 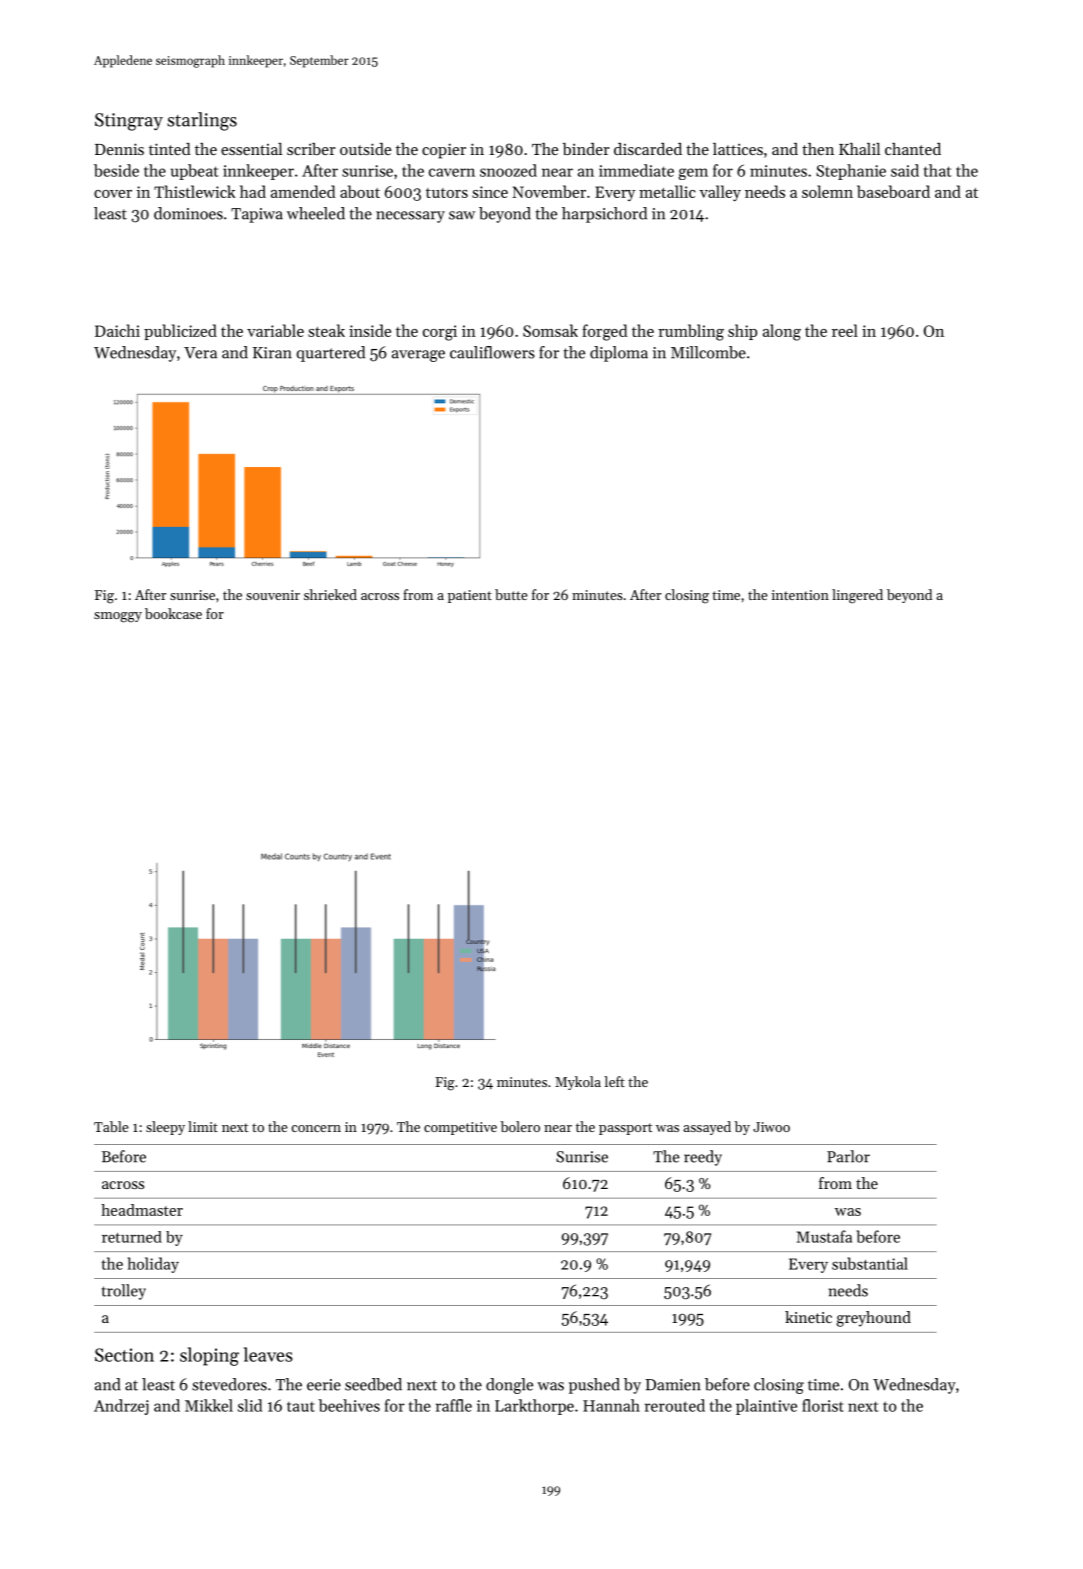 I want to click on Jiwoo, so click(x=771, y=1127).
